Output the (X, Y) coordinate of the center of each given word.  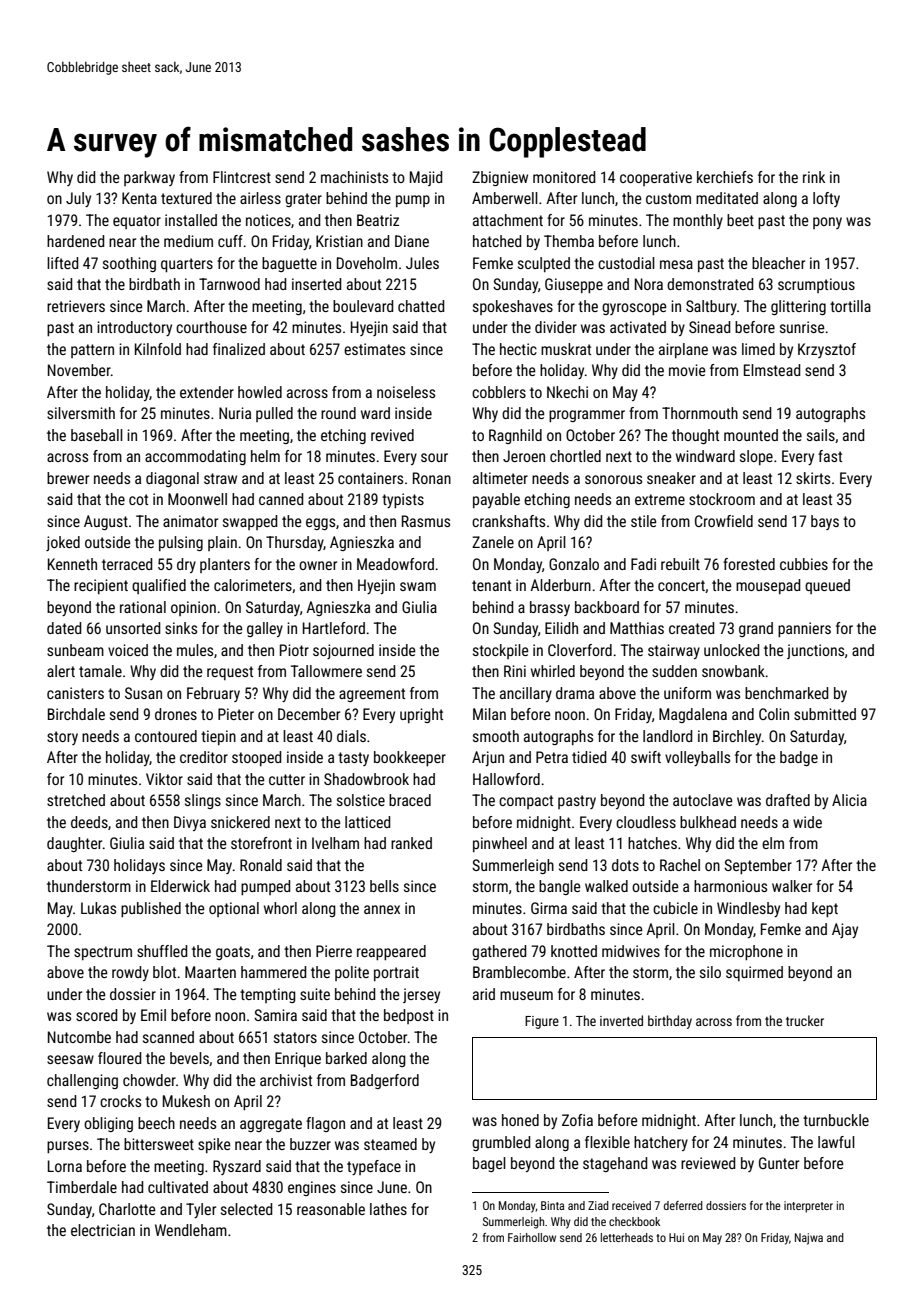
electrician (103, 1230)
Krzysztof (827, 350)
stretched (76, 800)
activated (638, 327)
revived (392, 435)
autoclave (703, 800)
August (106, 522)
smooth (496, 736)
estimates (374, 349)
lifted (62, 263)
